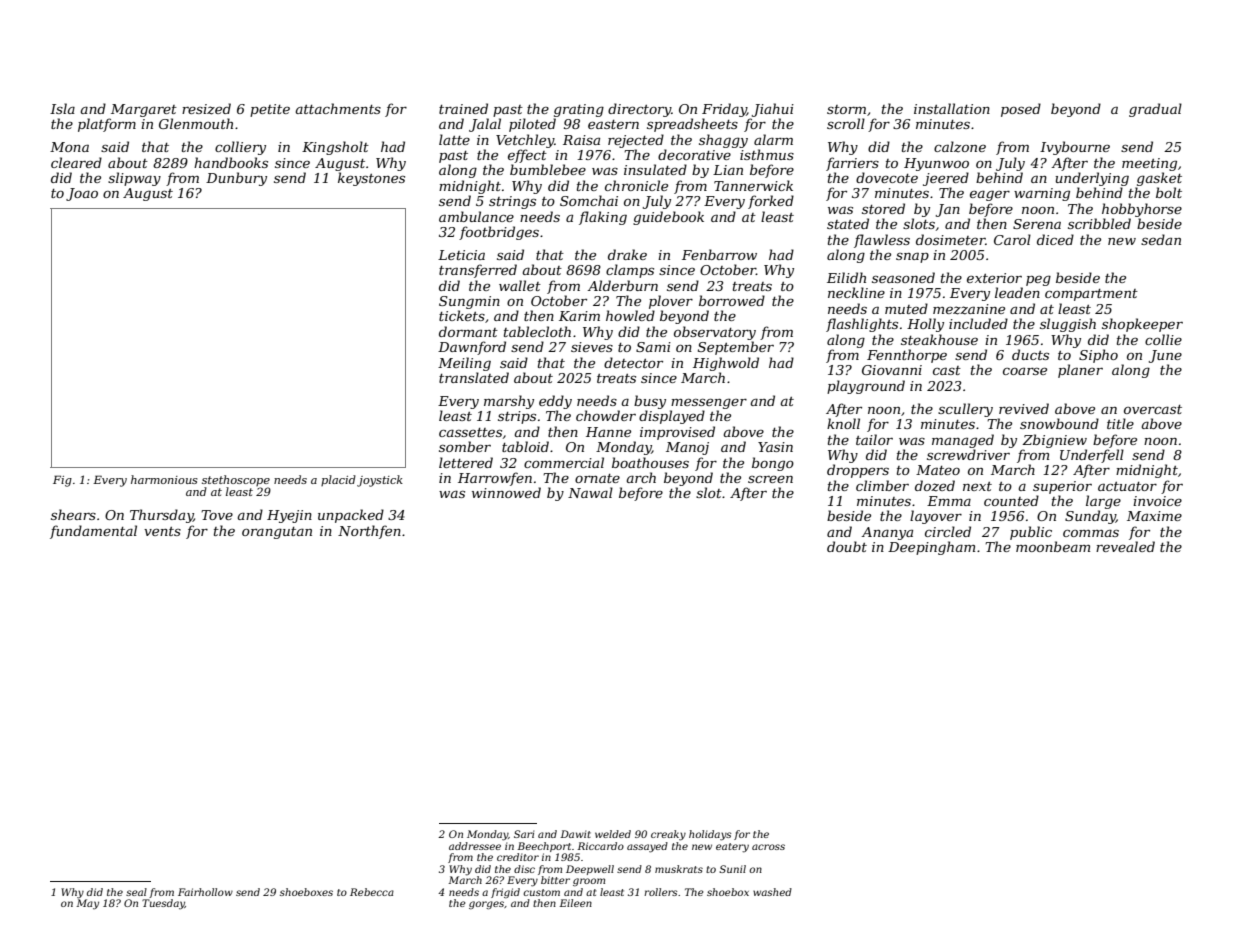  What do you see at coordinates (1025, 371) in the document?
I see `coarse` at bounding box center [1025, 371].
